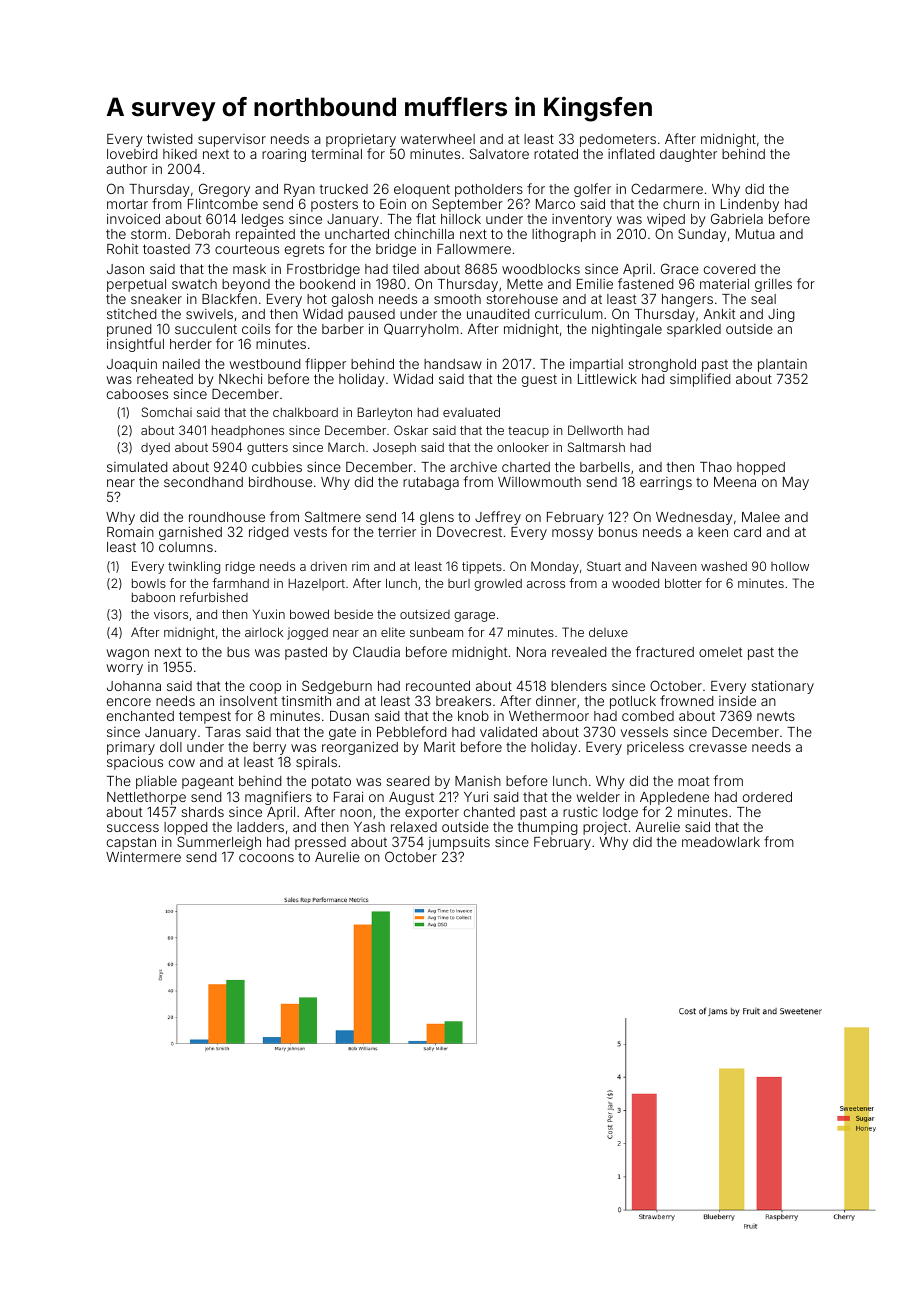  What do you see at coordinates (299, 190) in the screenshot?
I see `Ryan` at bounding box center [299, 190].
